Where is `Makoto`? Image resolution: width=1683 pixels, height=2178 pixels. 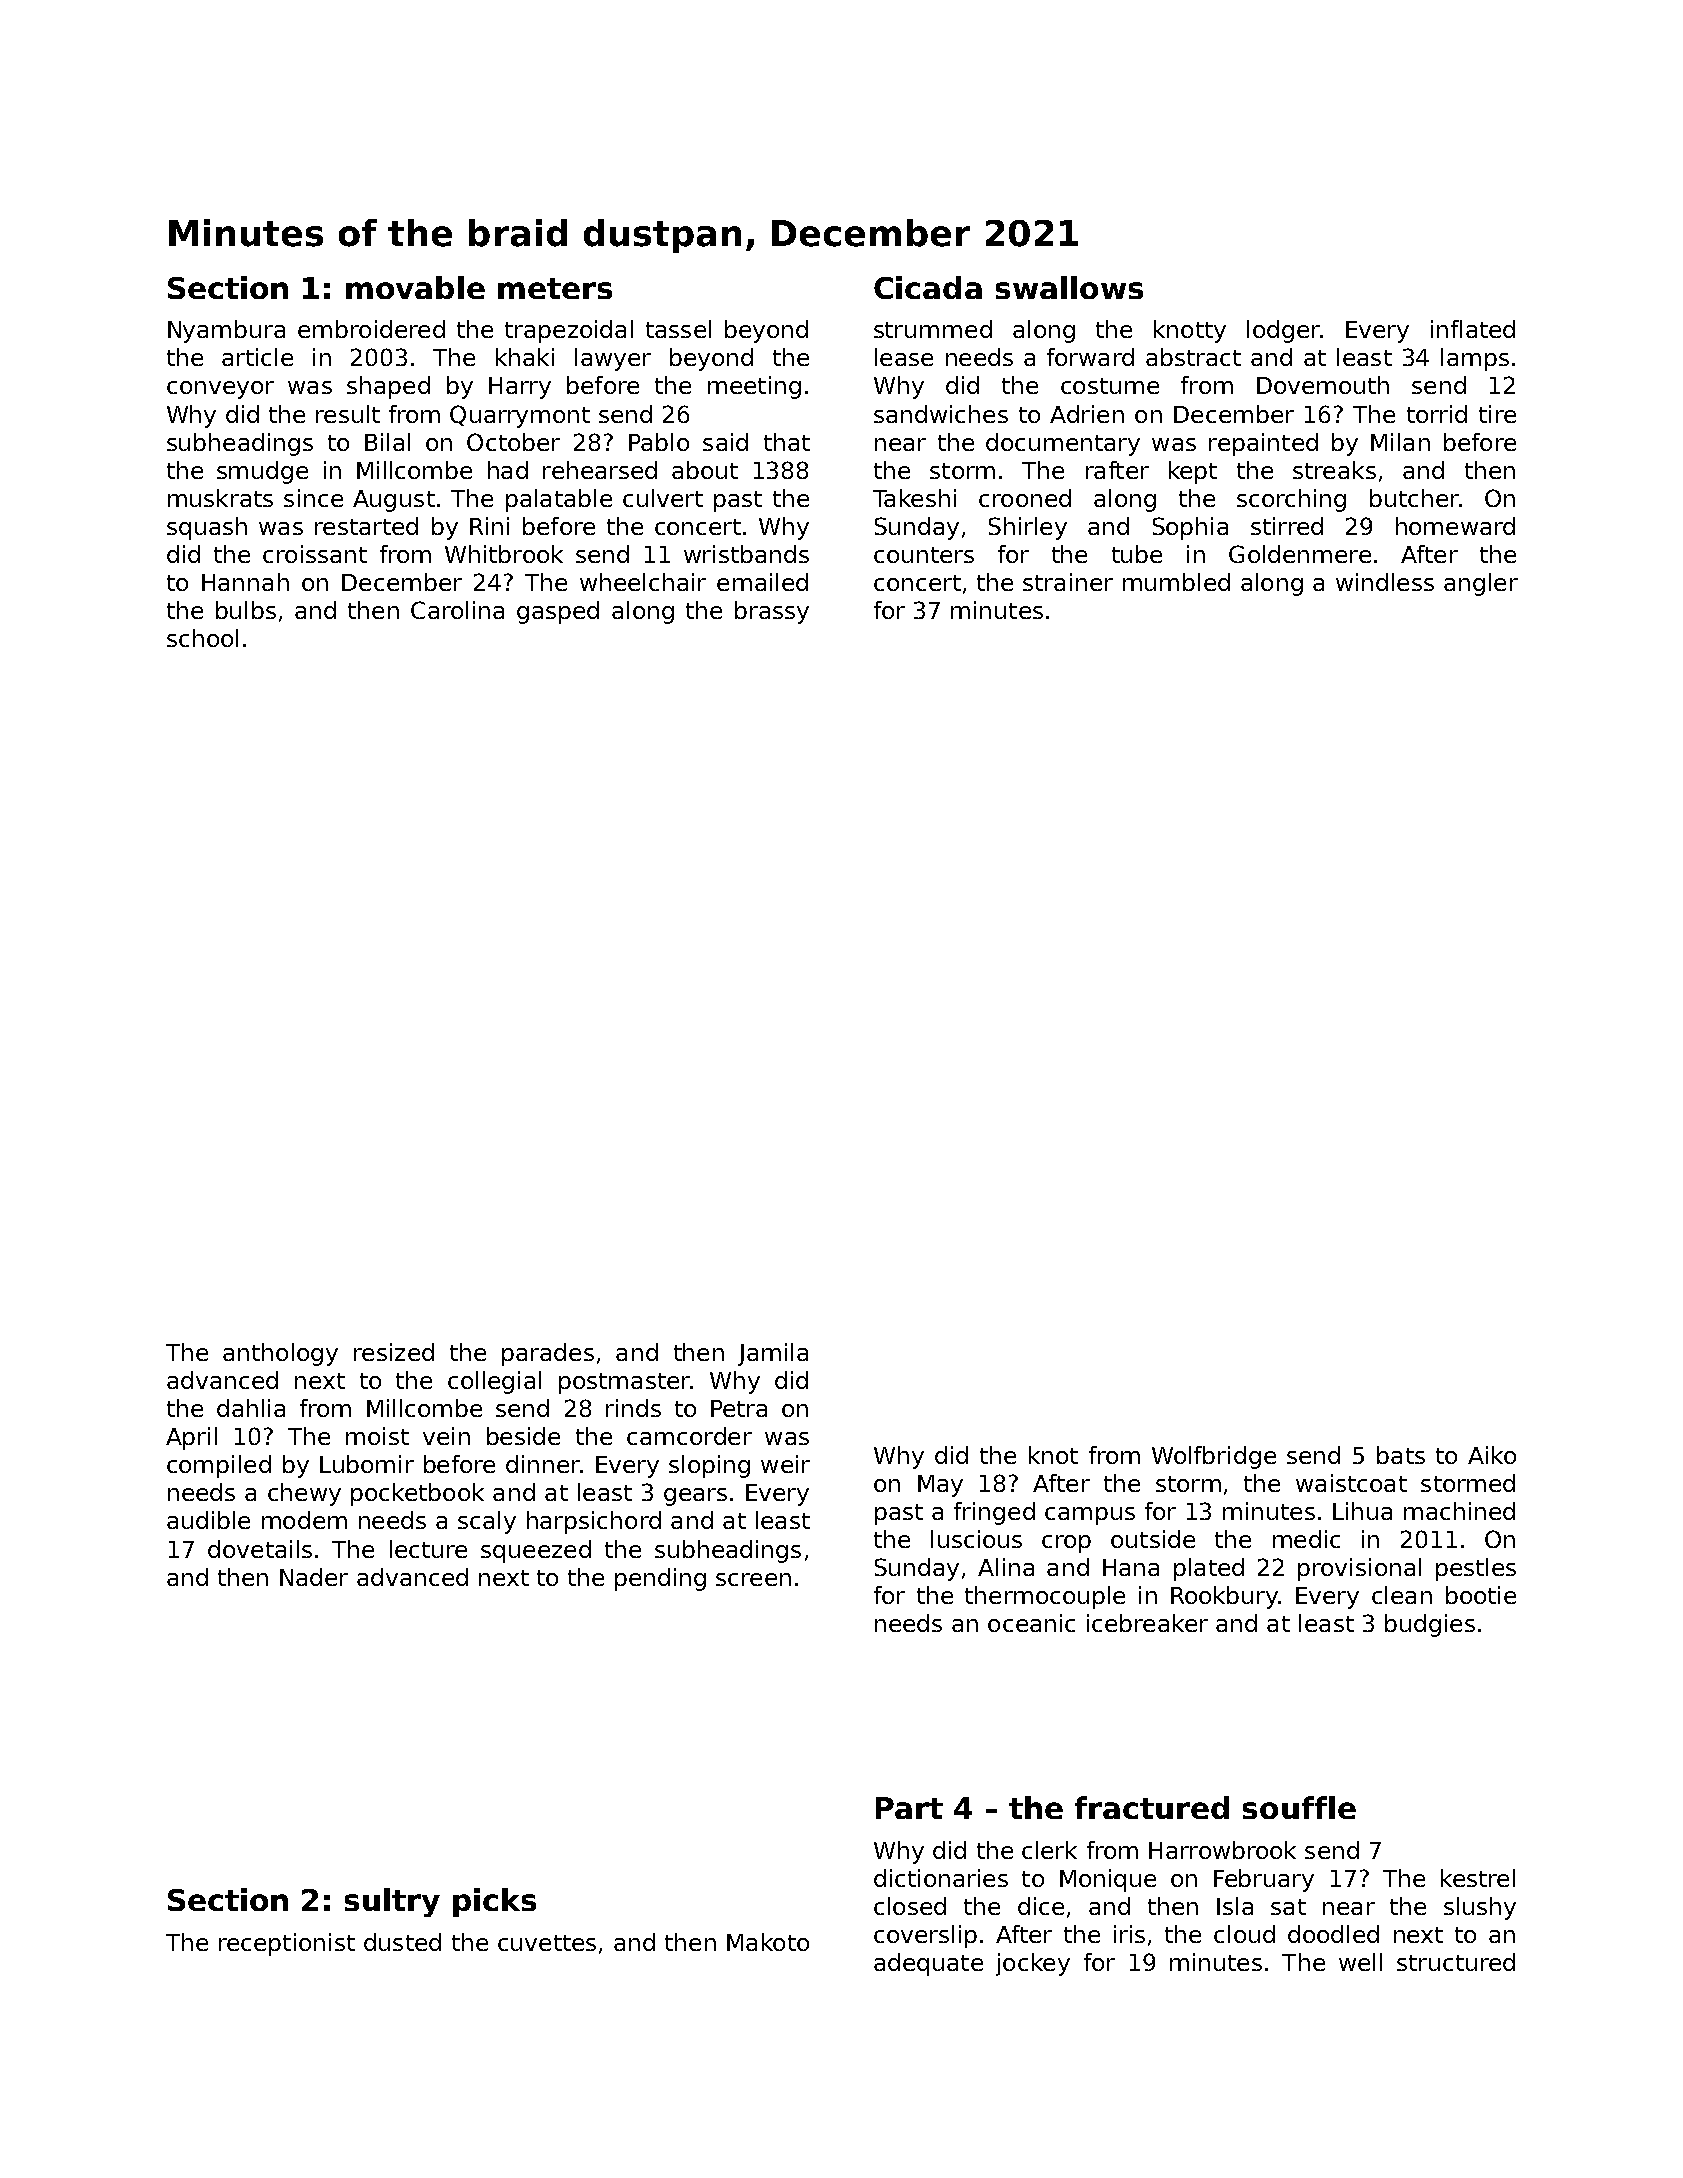 Makoto is located at coordinates (768, 1942).
